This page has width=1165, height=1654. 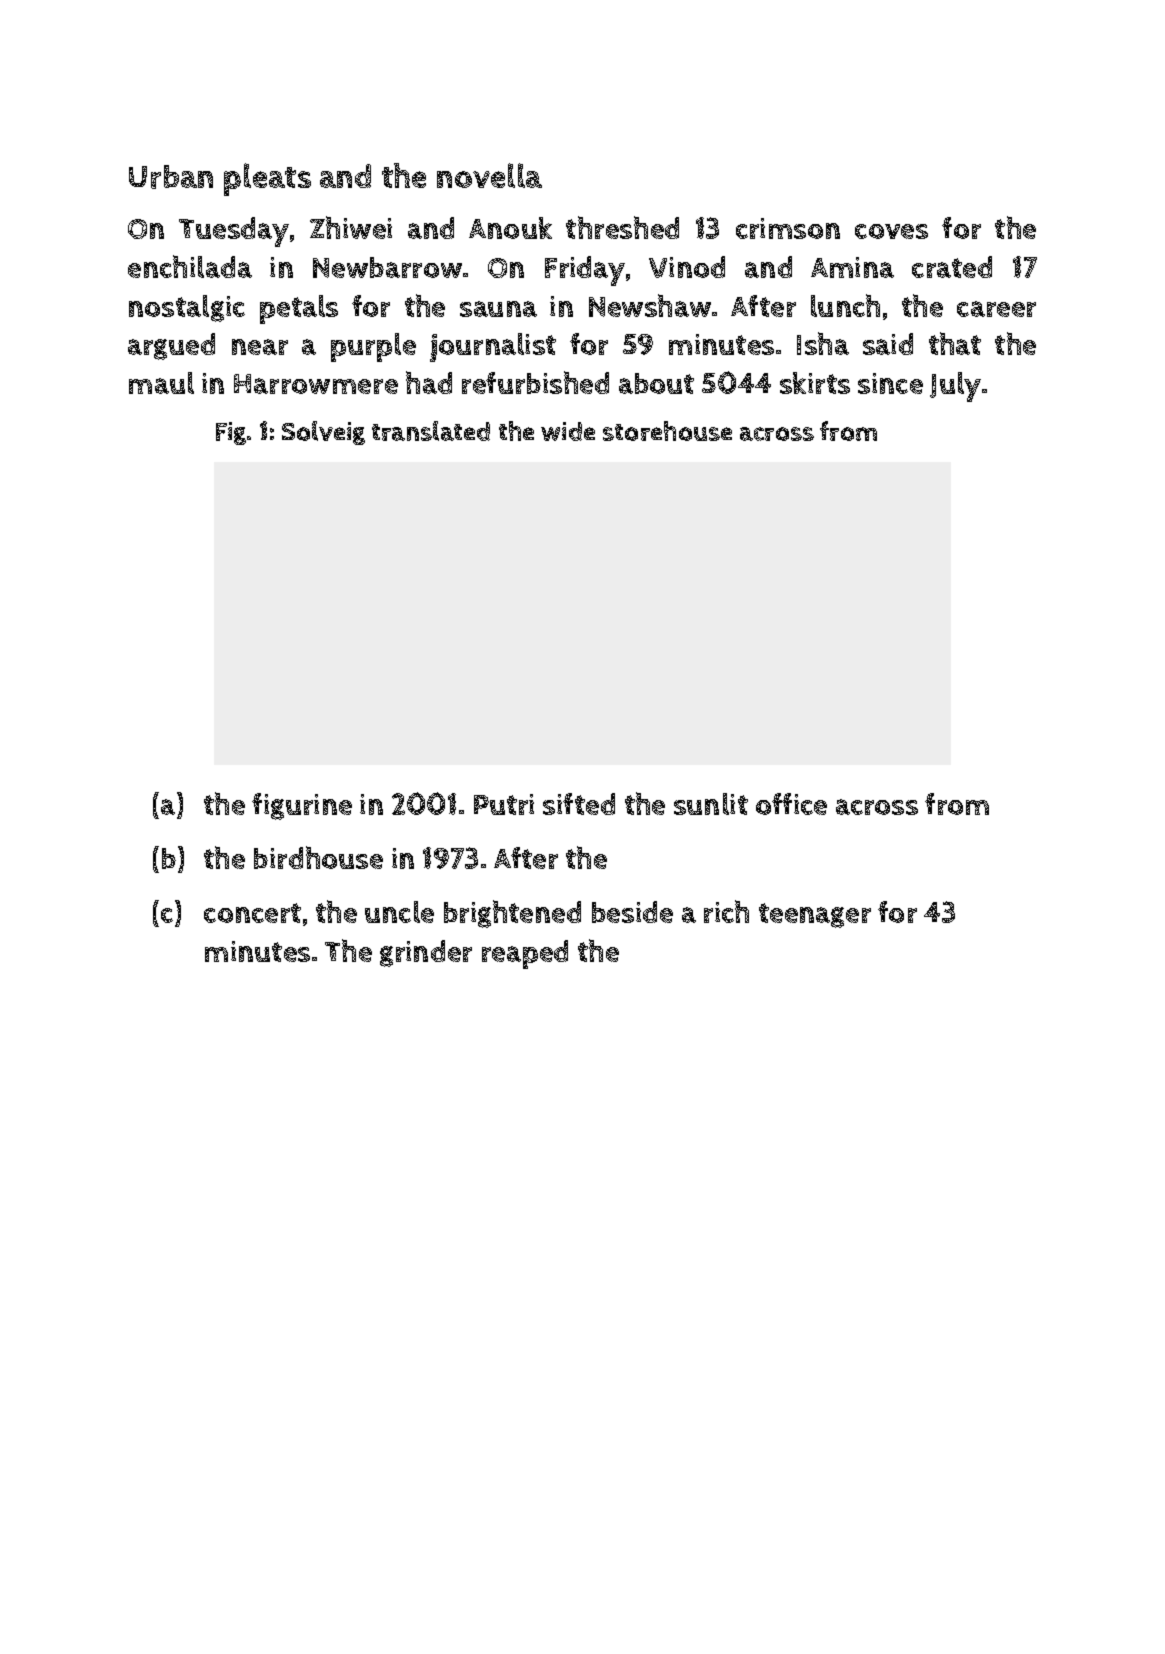 What do you see at coordinates (323, 433) in the page?
I see `Solveig` at bounding box center [323, 433].
